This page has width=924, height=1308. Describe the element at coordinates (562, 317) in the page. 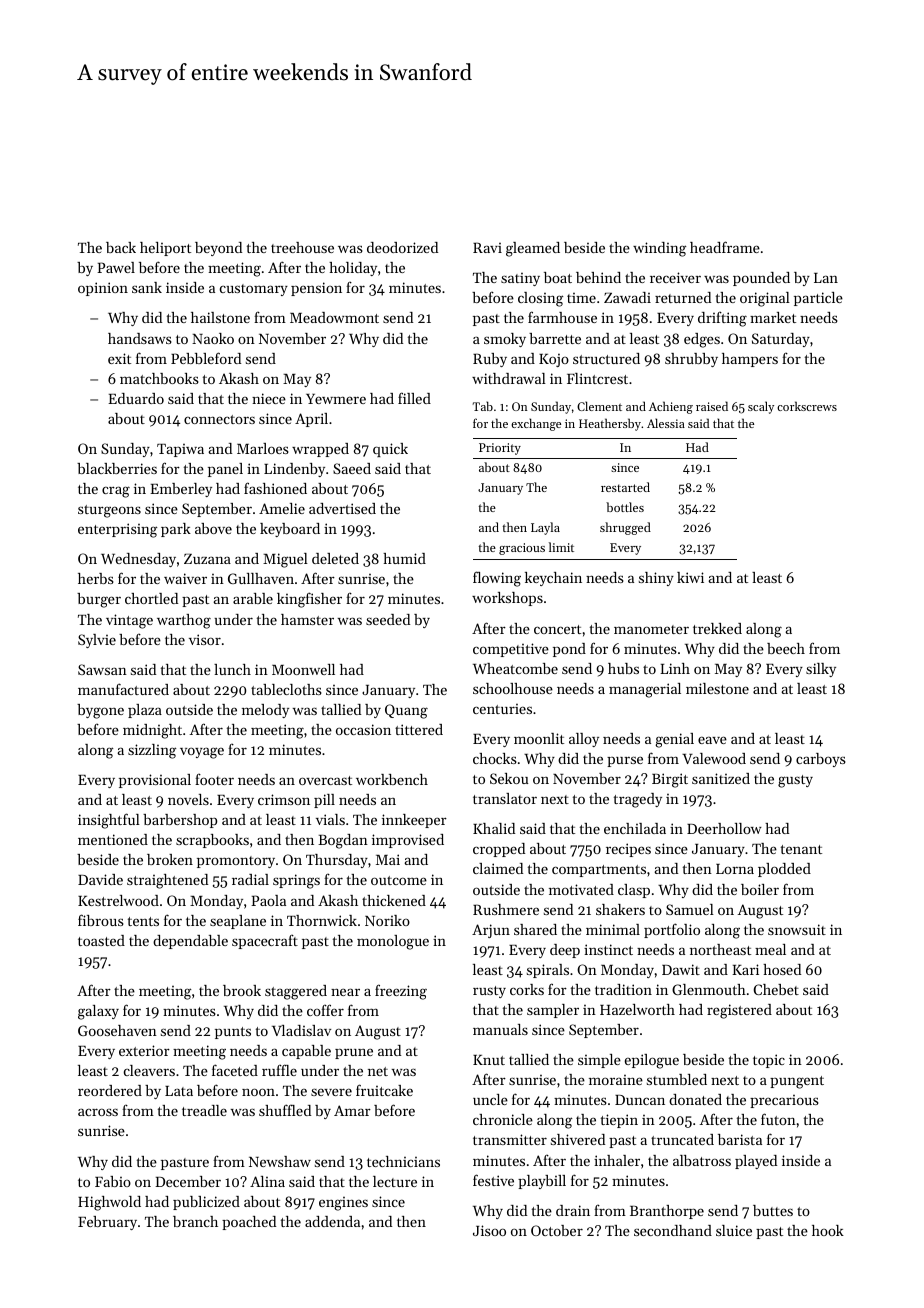

I see `farmhouse` at that location.
